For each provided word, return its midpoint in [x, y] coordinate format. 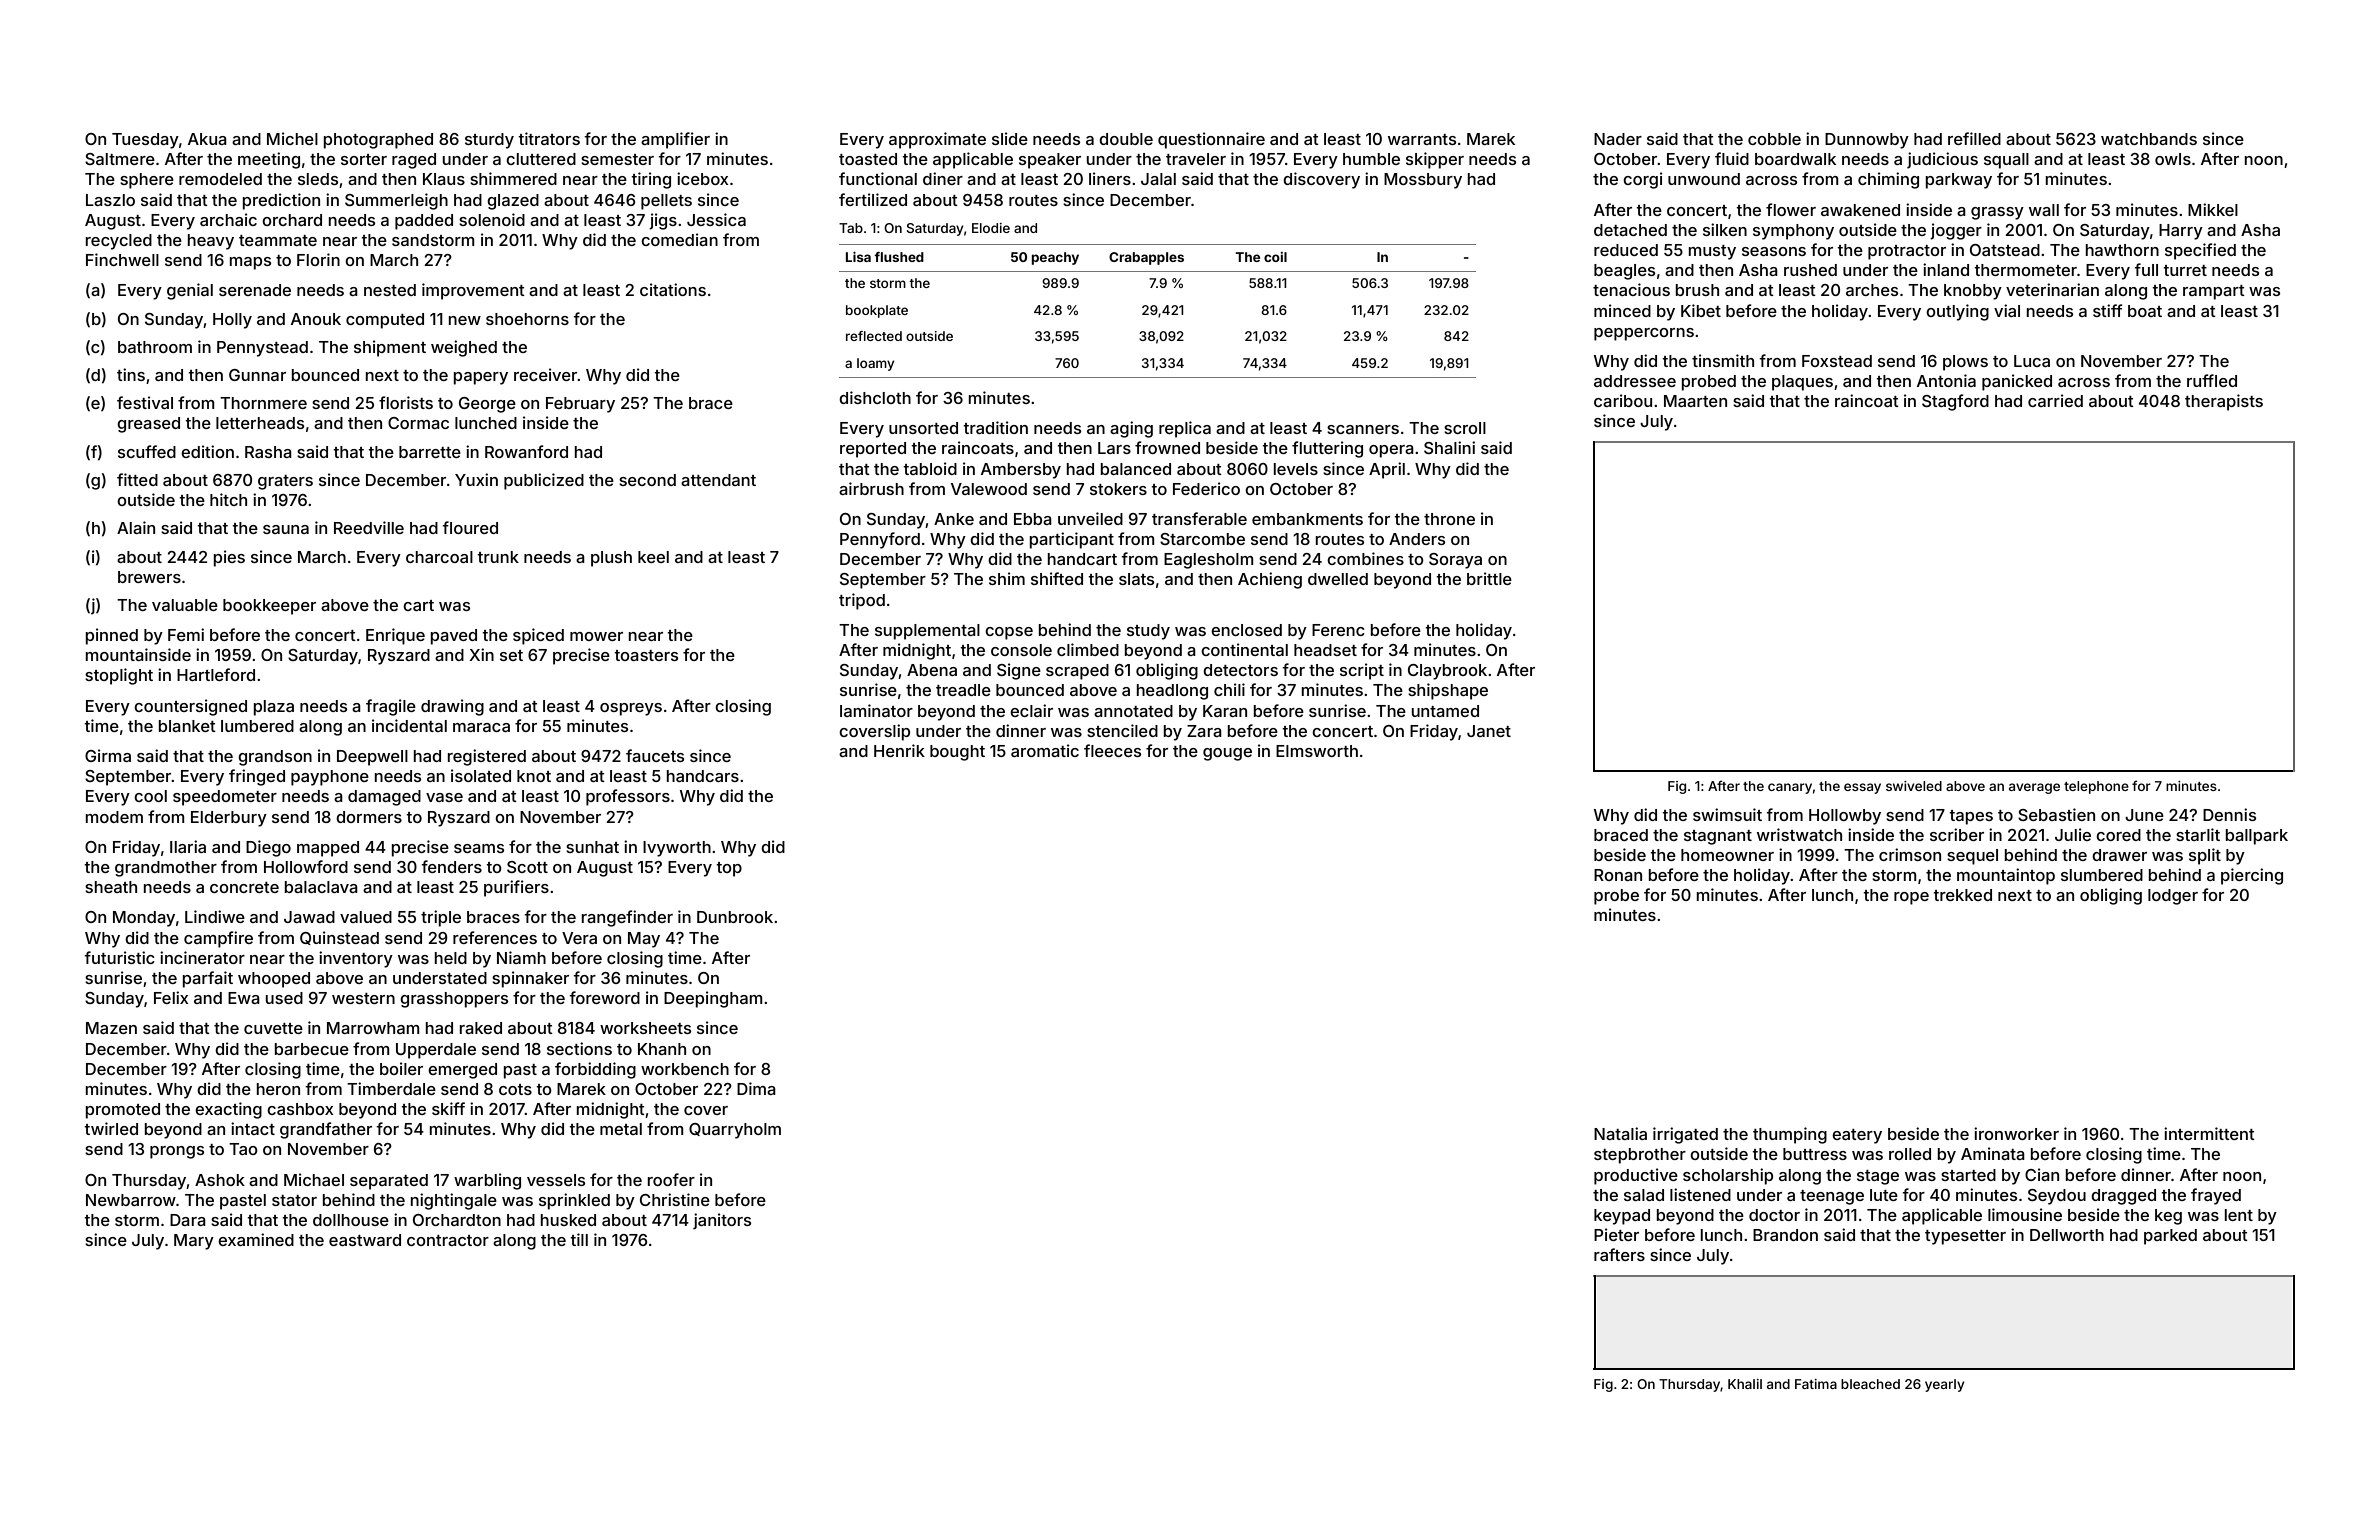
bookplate [877, 311]
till [579, 1239]
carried [2055, 400]
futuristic [119, 957]
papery [481, 378]
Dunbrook [735, 917]
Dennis [2229, 814]
